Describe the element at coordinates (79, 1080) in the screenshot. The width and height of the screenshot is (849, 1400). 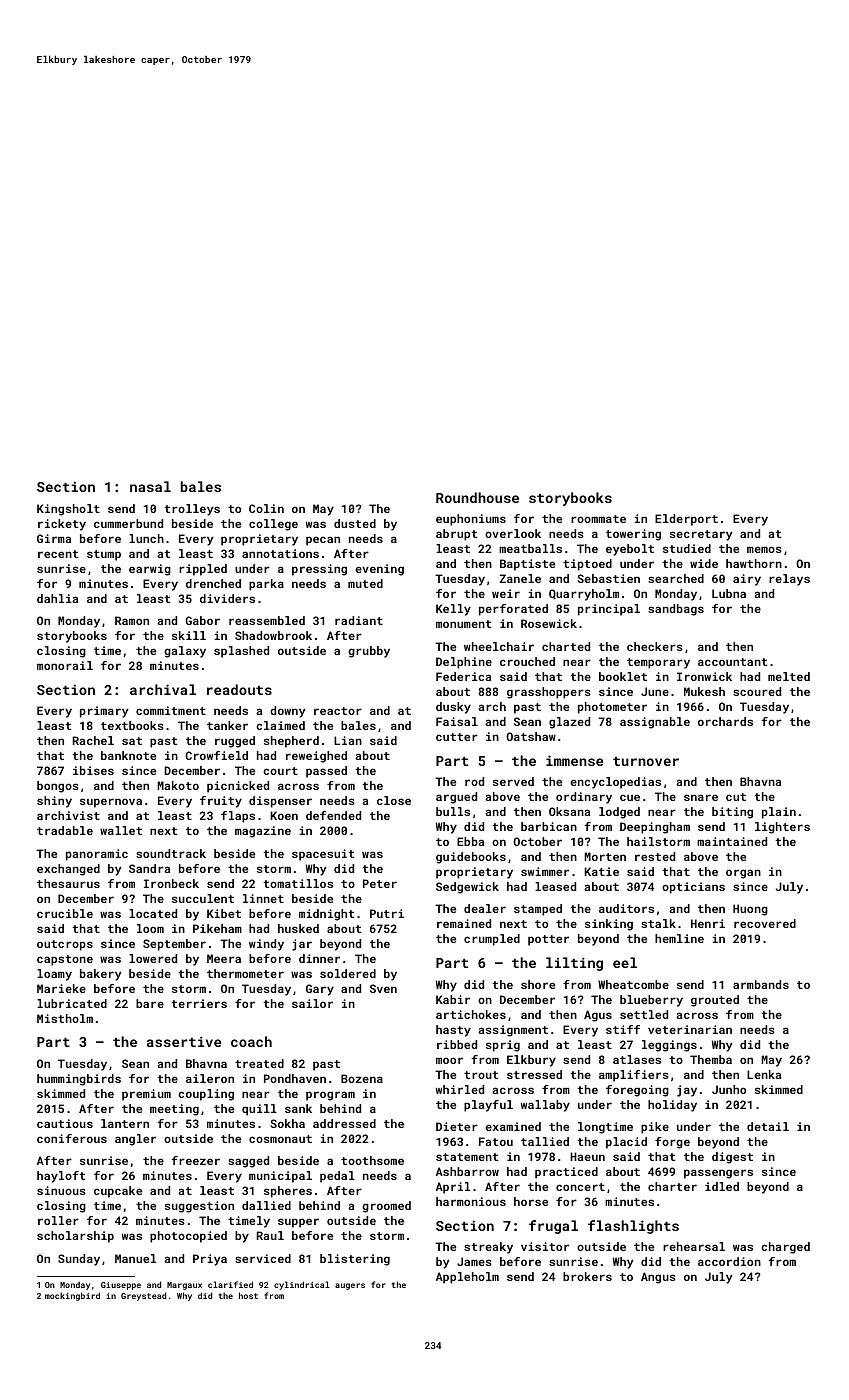
I see `hummingbirds` at that location.
